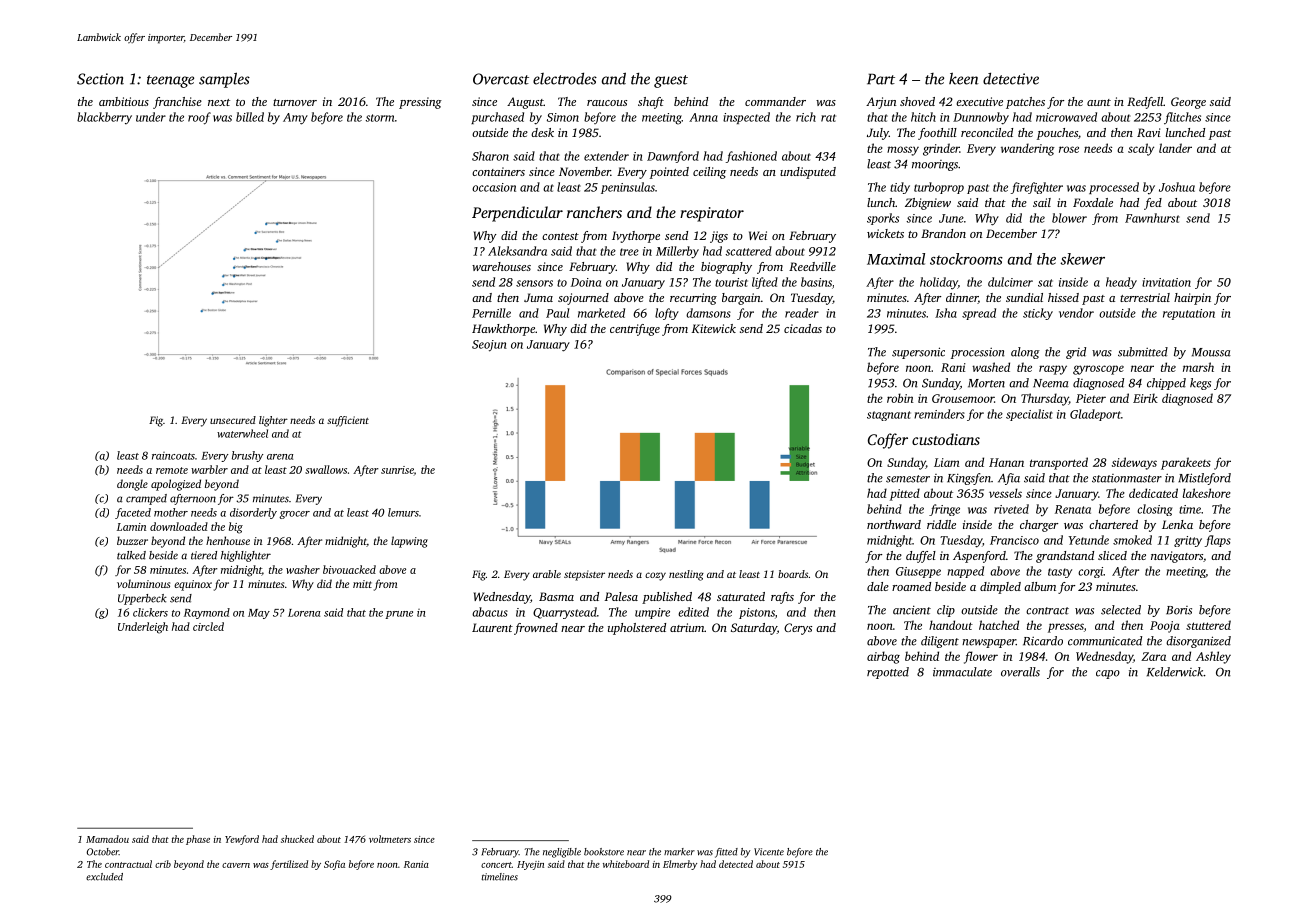 This image has width=1308, height=924. Describe the element at coordinates (253, 513) in the image. I see `disorderly` at that location.
